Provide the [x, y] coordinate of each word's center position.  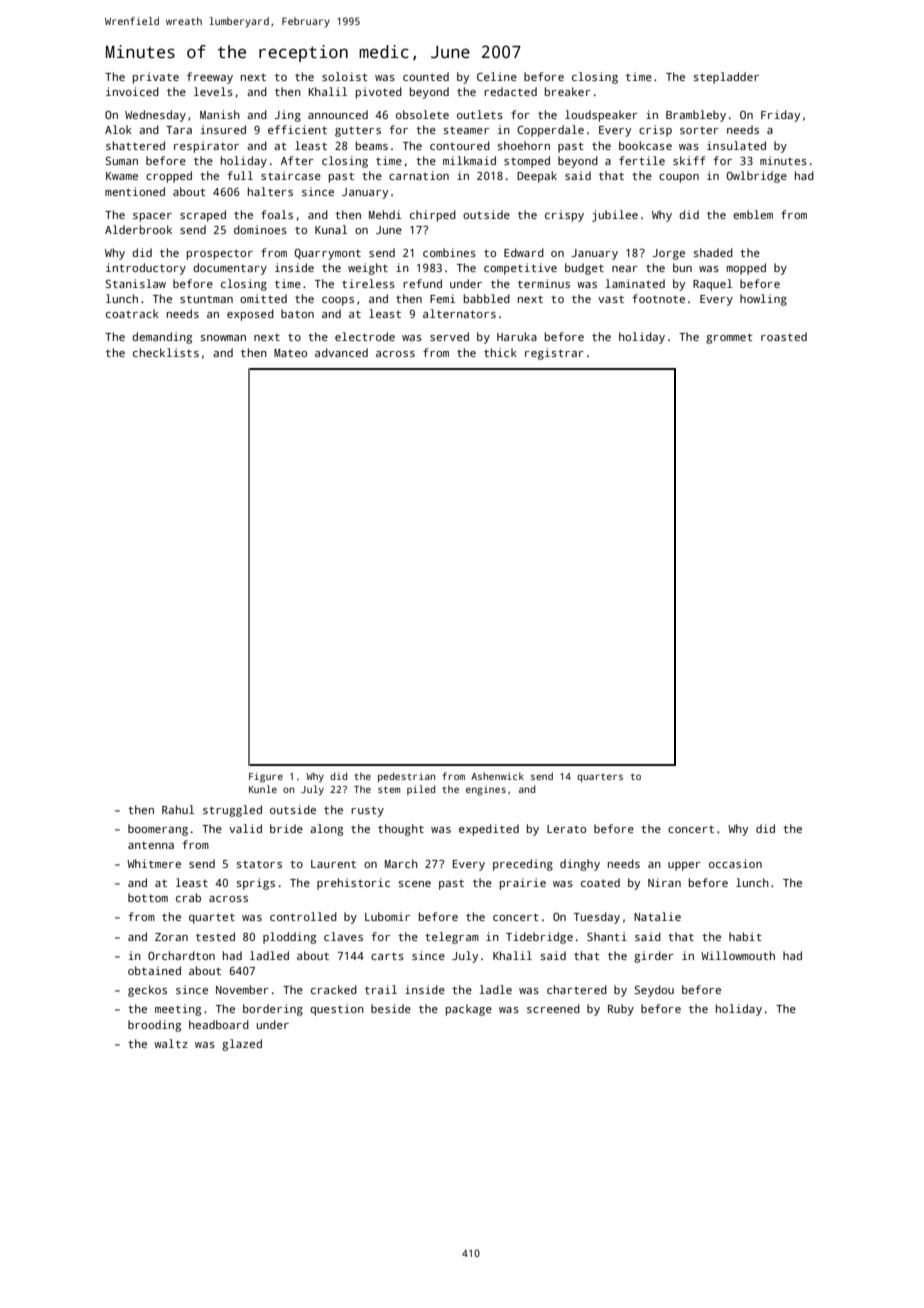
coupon [679, 178]
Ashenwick [497, 776]
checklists [166, 352]
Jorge [668, 254]
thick [500, 352]
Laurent [333, 864]
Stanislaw [135, 283]
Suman [121, 160]
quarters [600, 777]
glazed [242, 1045]
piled [421, 790]
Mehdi [385, 214]
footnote [658, 298]
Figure [266, 777]
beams [372, 145]
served [449, 336]
